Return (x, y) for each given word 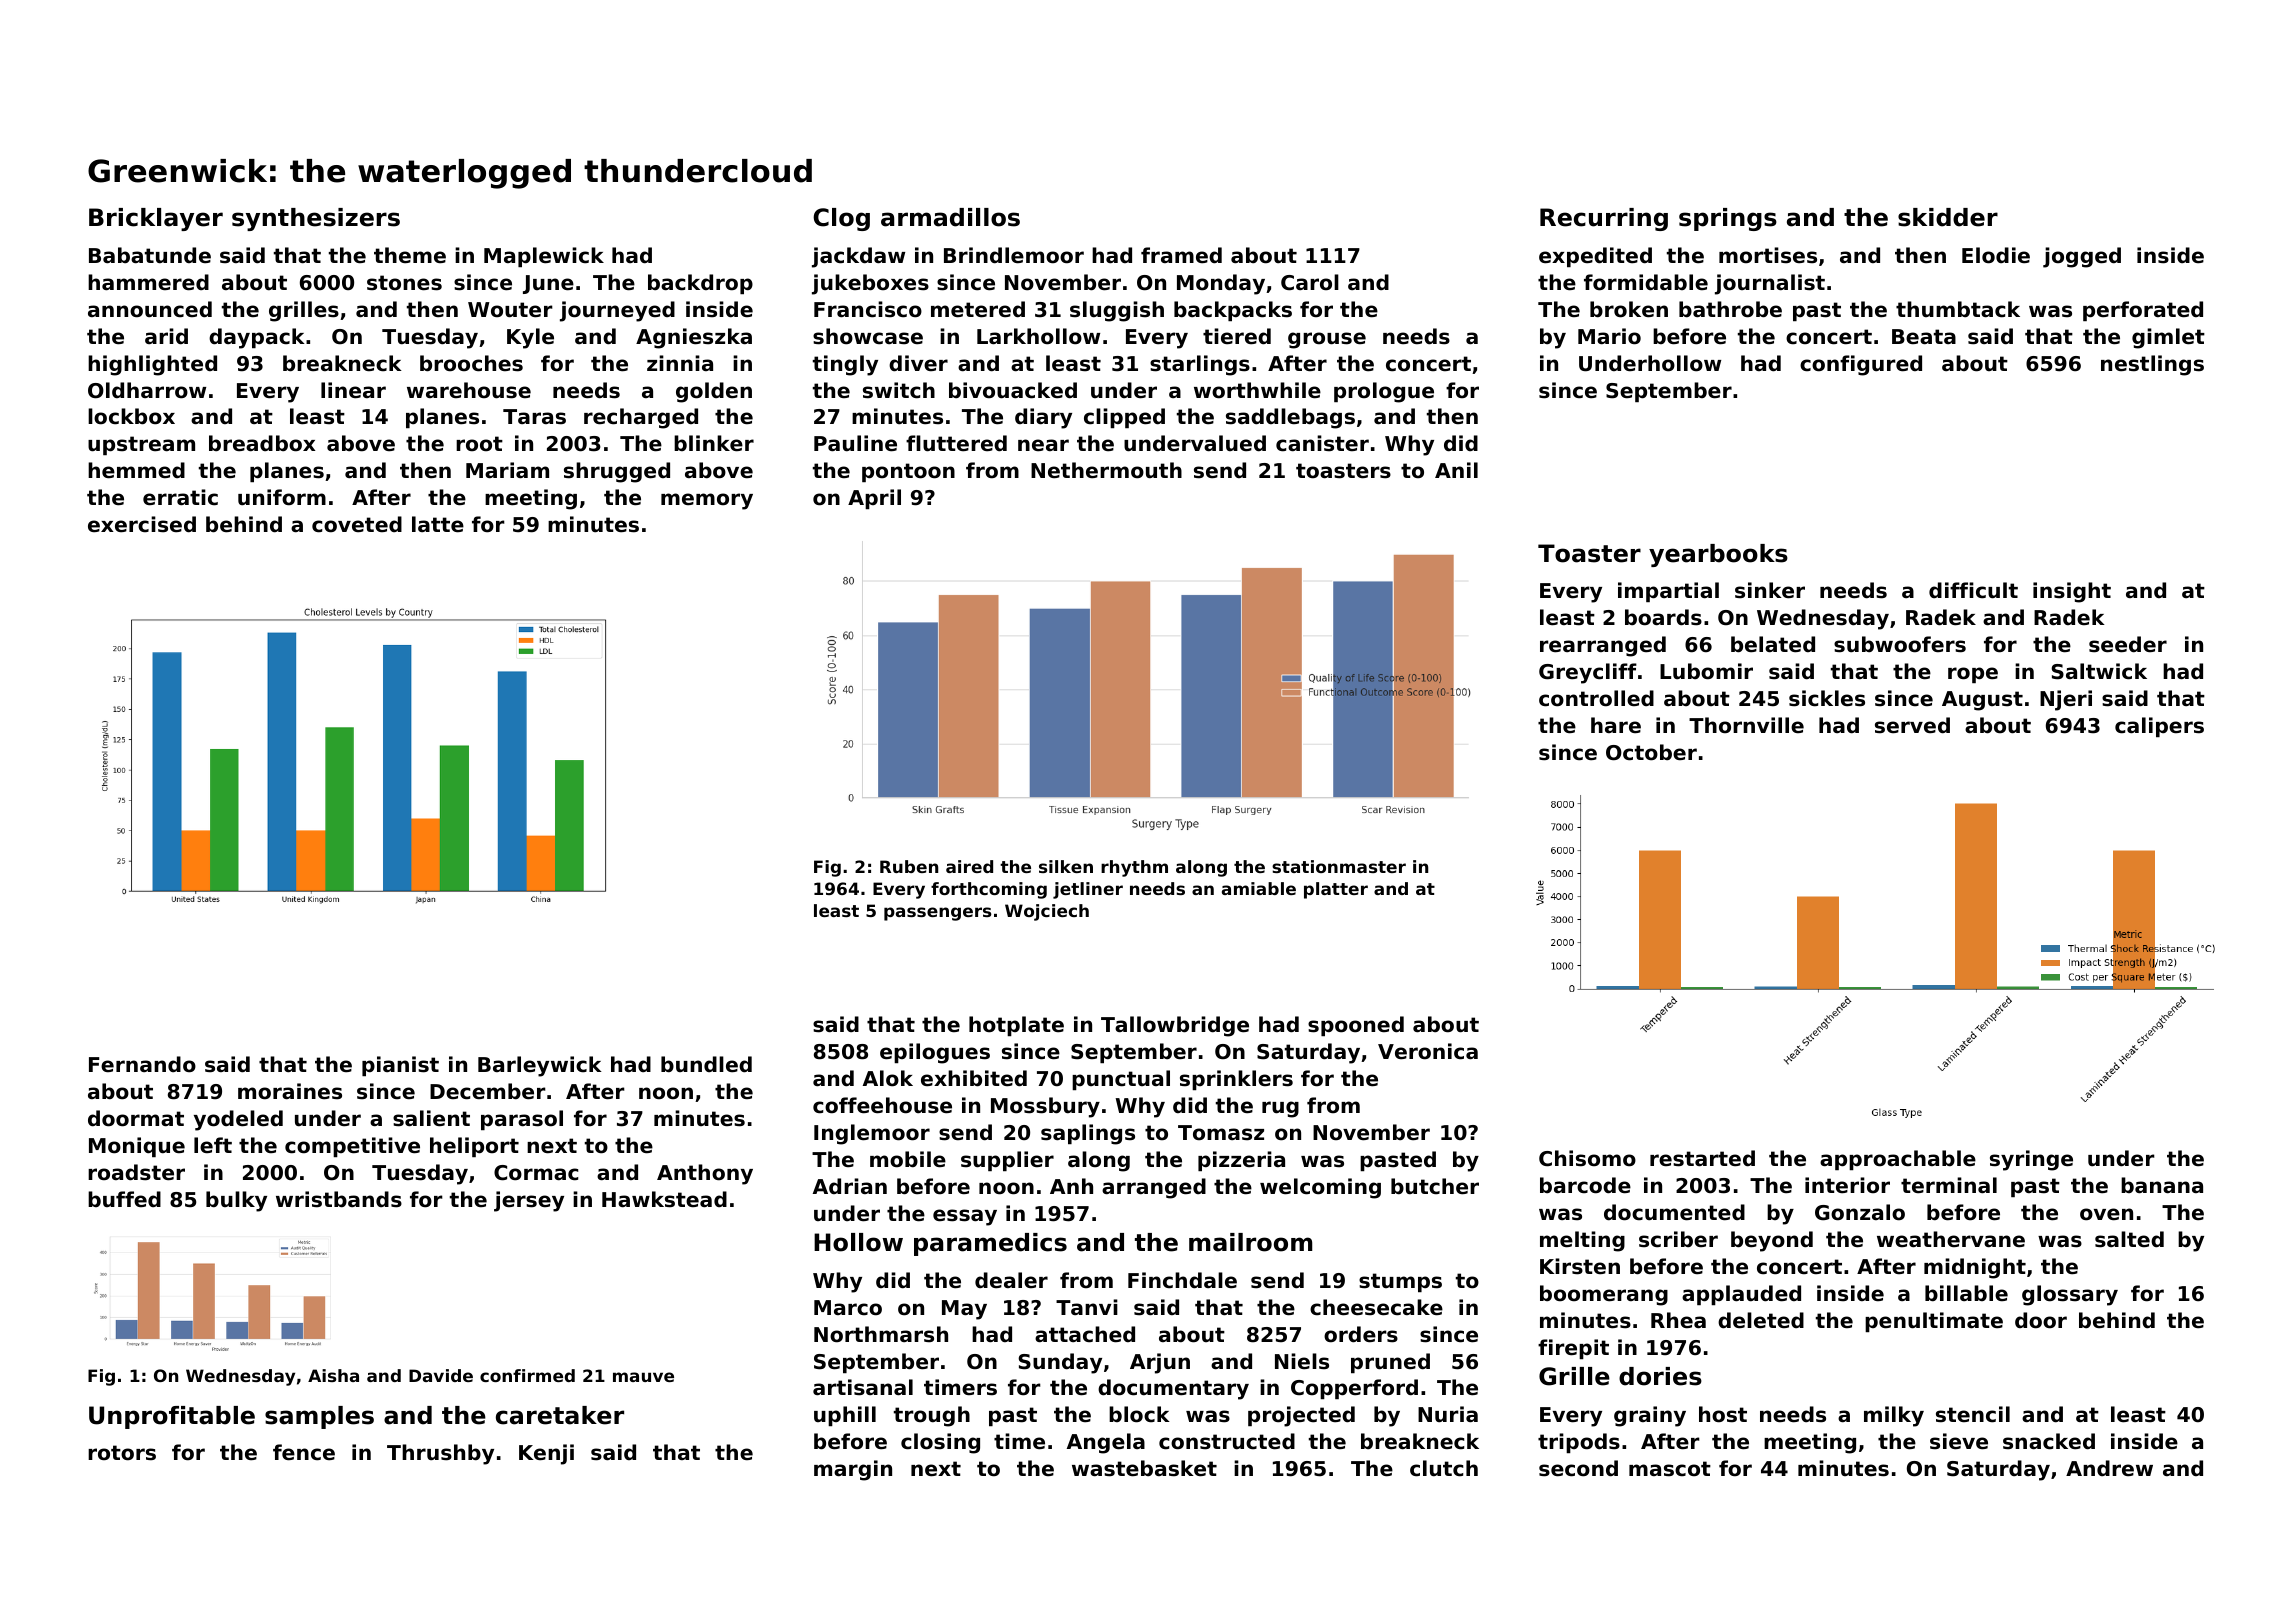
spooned (1356, 1026)
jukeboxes (870, 284)
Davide (441, 1375)
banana (2162, 1185)
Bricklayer (156, 219)
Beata (1924, 336)
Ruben (909, 866)
